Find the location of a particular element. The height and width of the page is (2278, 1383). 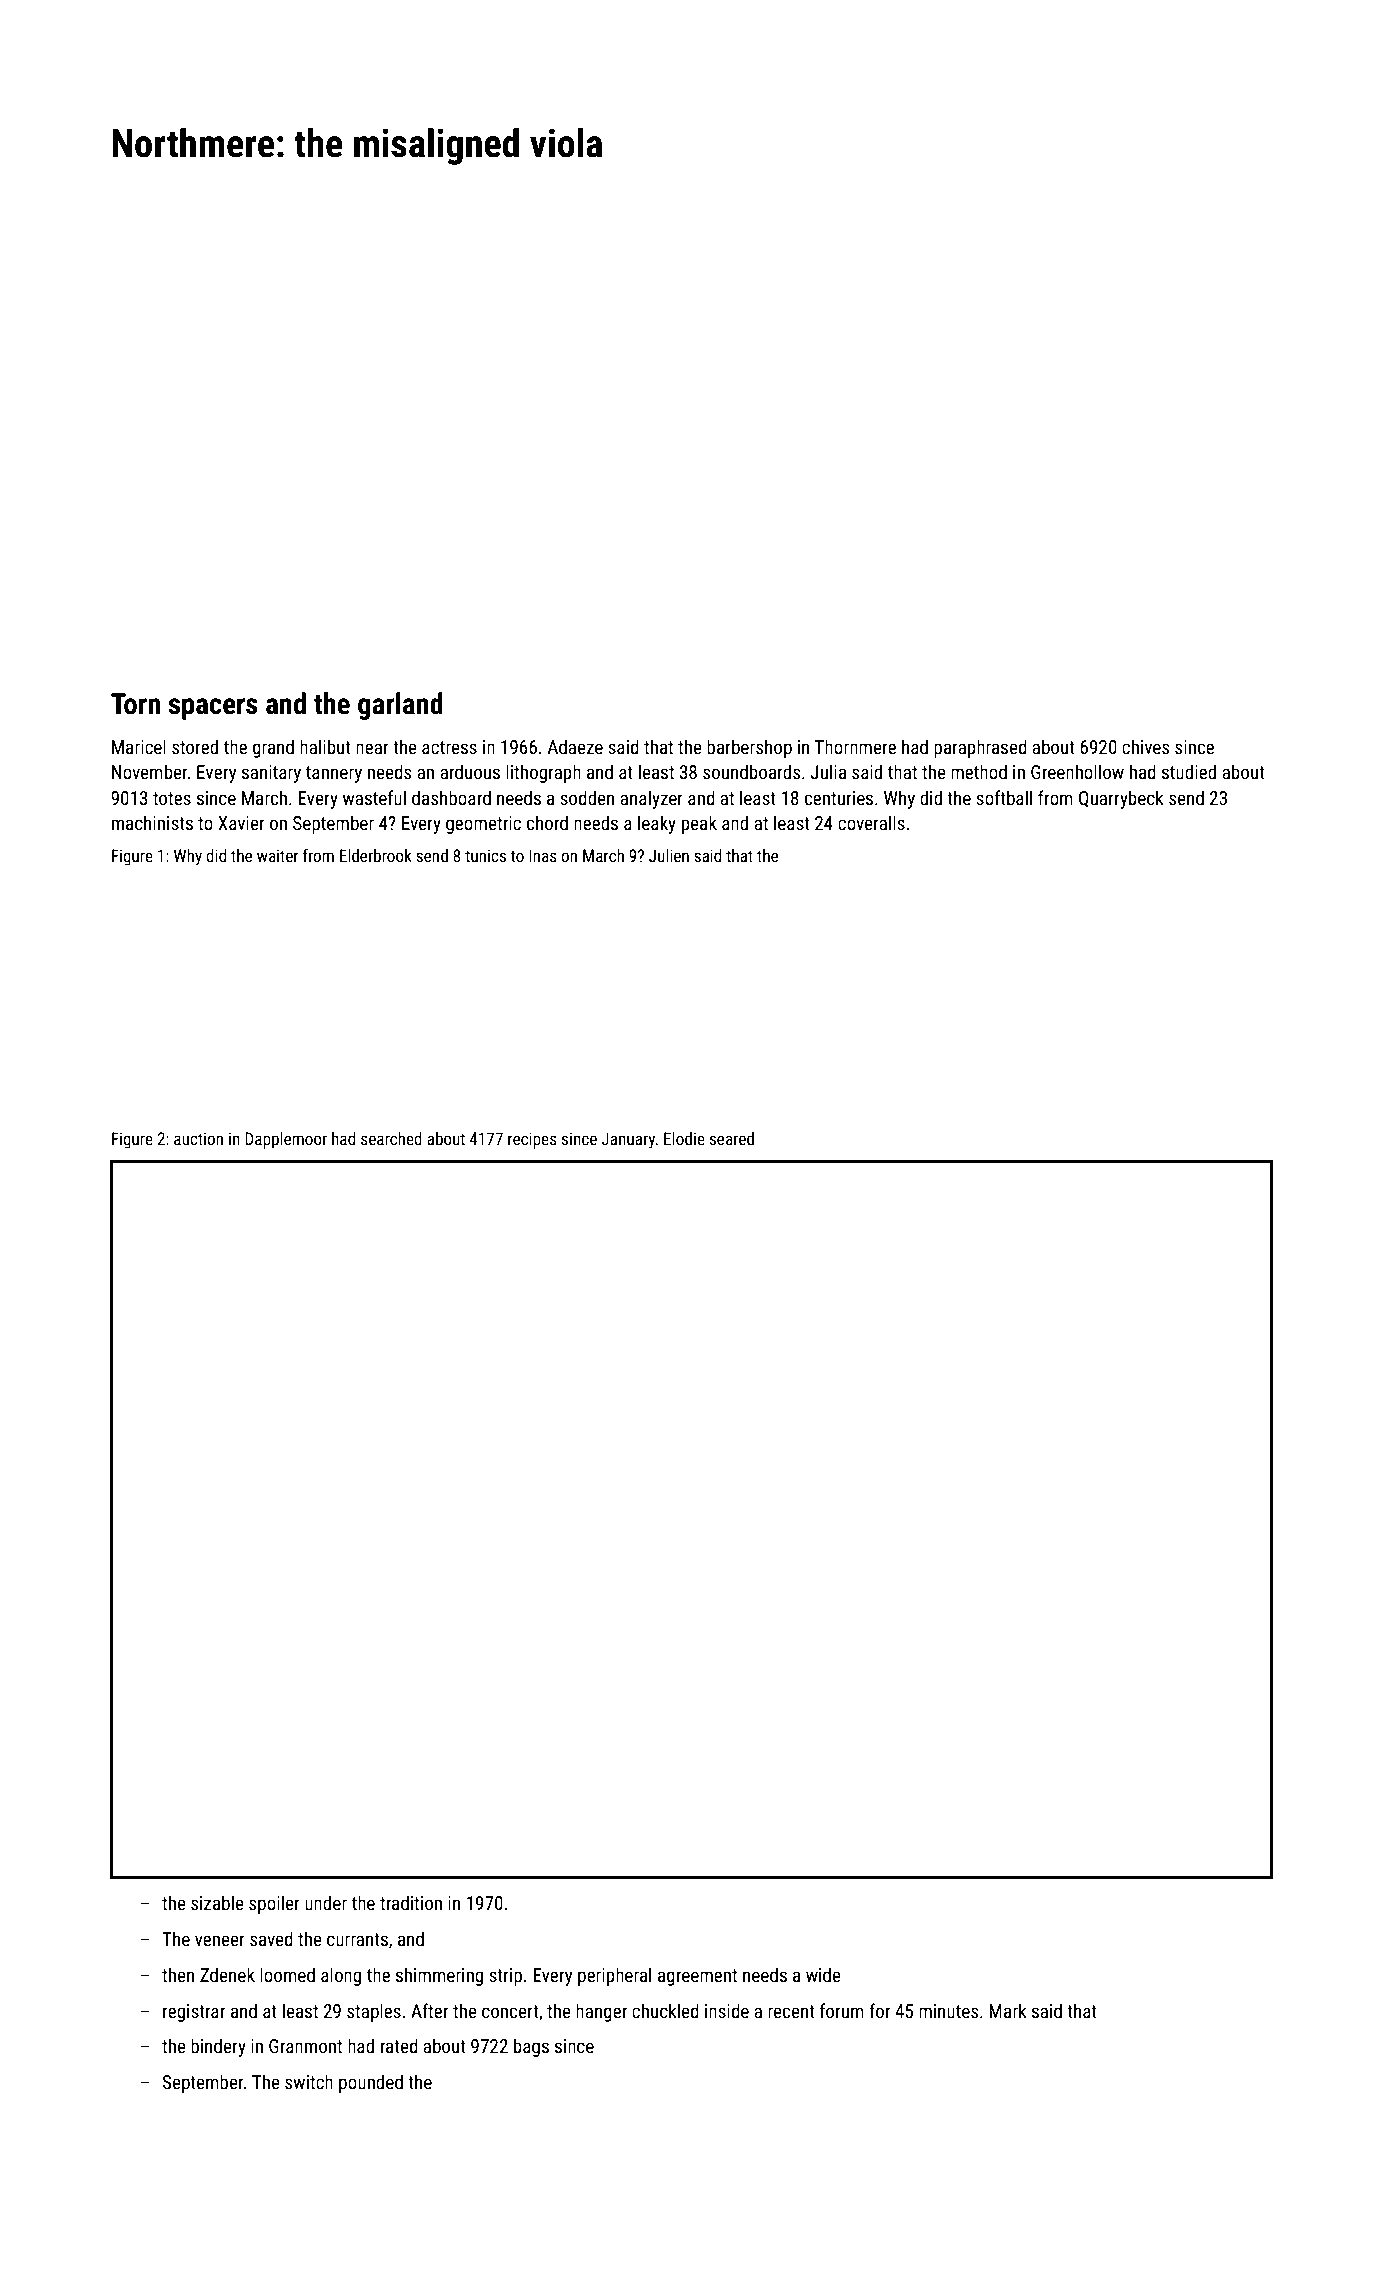

Mark is located at coordinates (1008, 2010).
